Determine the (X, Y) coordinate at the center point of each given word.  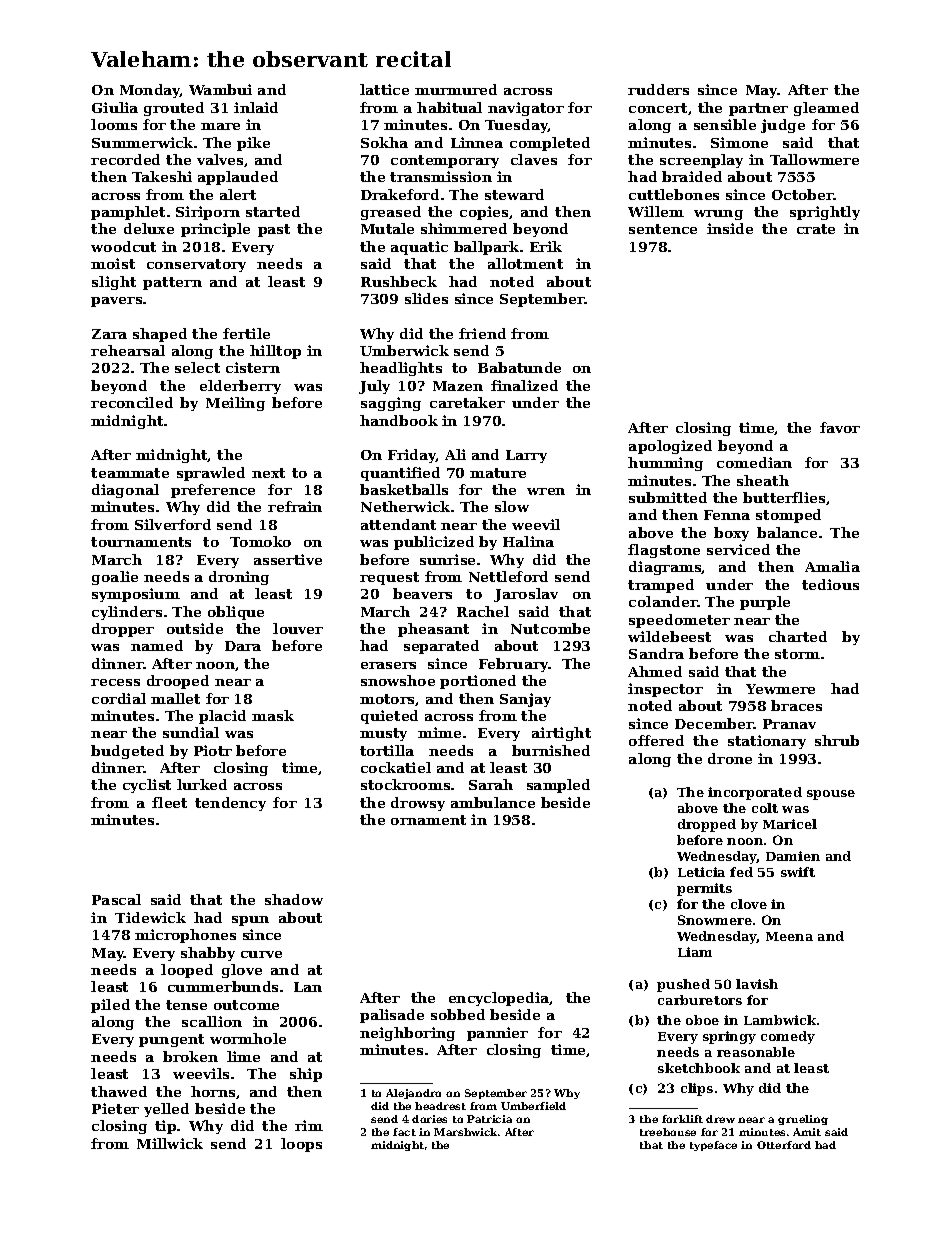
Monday (150, 91)
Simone (739, 142)
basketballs (404, 489)
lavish (757, 984)
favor (840, 427)
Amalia (832, 566)
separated (441, 647)
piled (110, 1006)
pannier (497, 1034)
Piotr (213, 750)
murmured (456, 89)
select (197, 367)
